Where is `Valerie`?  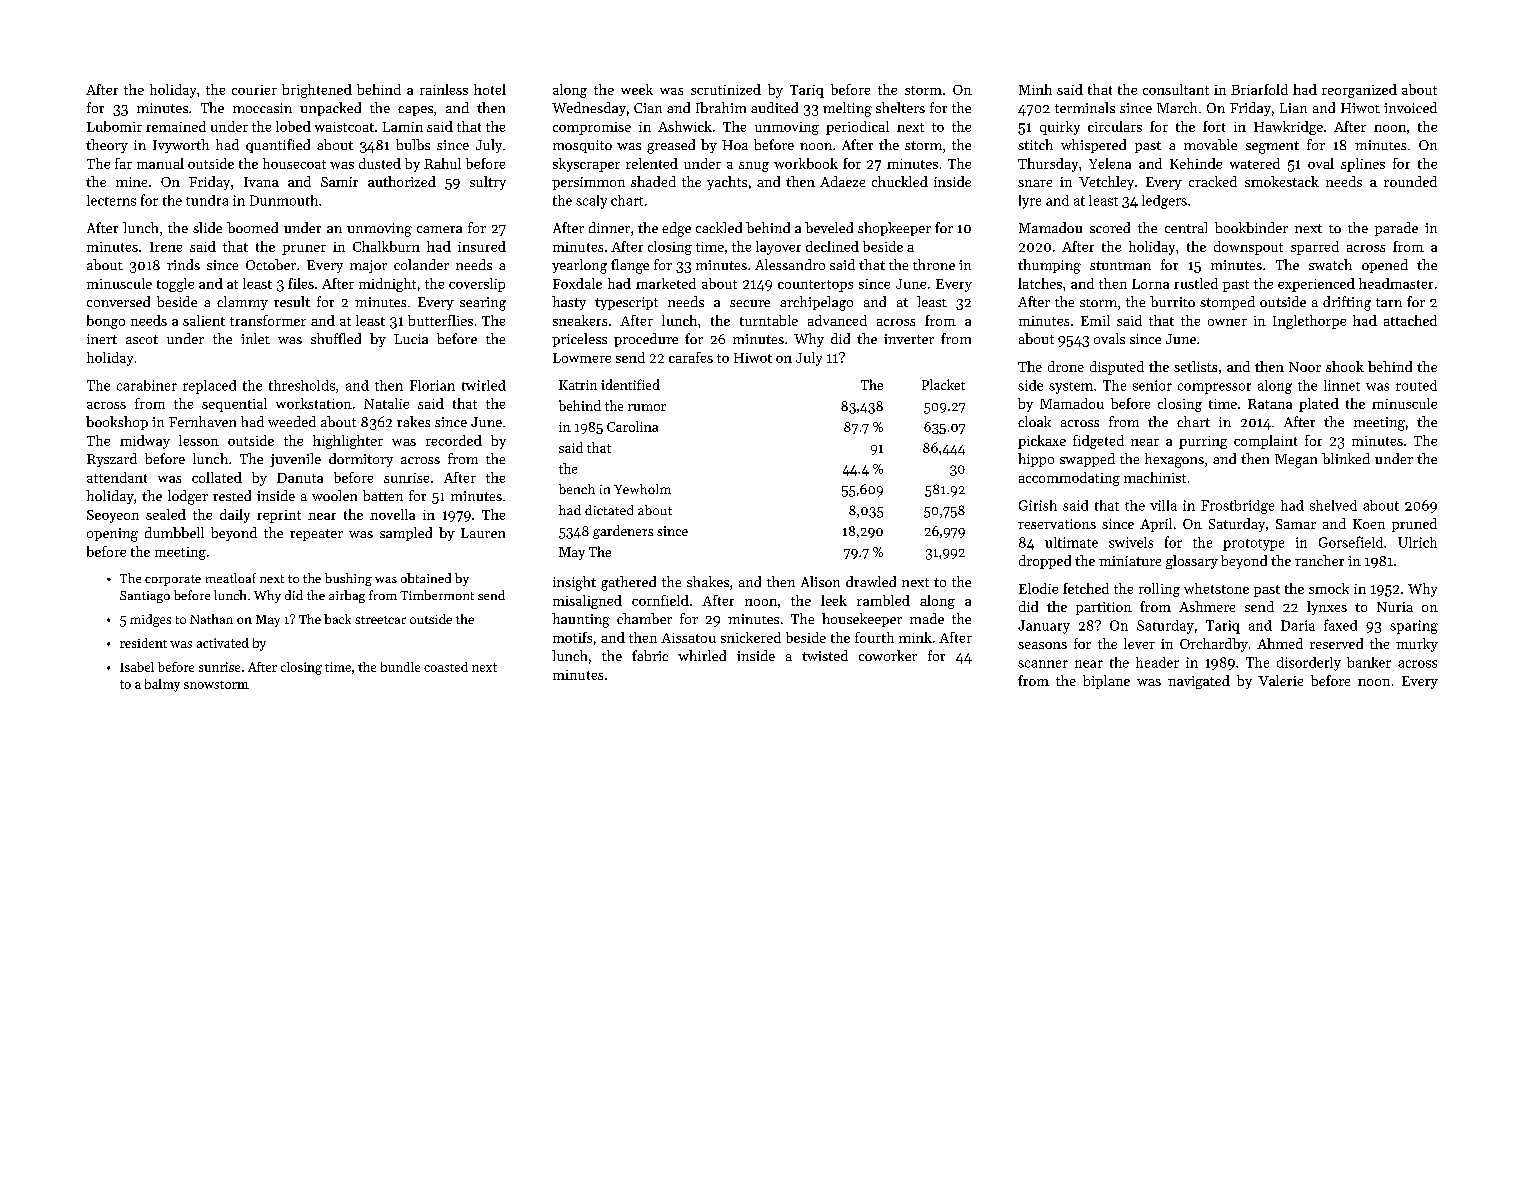
Valerie is located at coordinates (1280, 680).
